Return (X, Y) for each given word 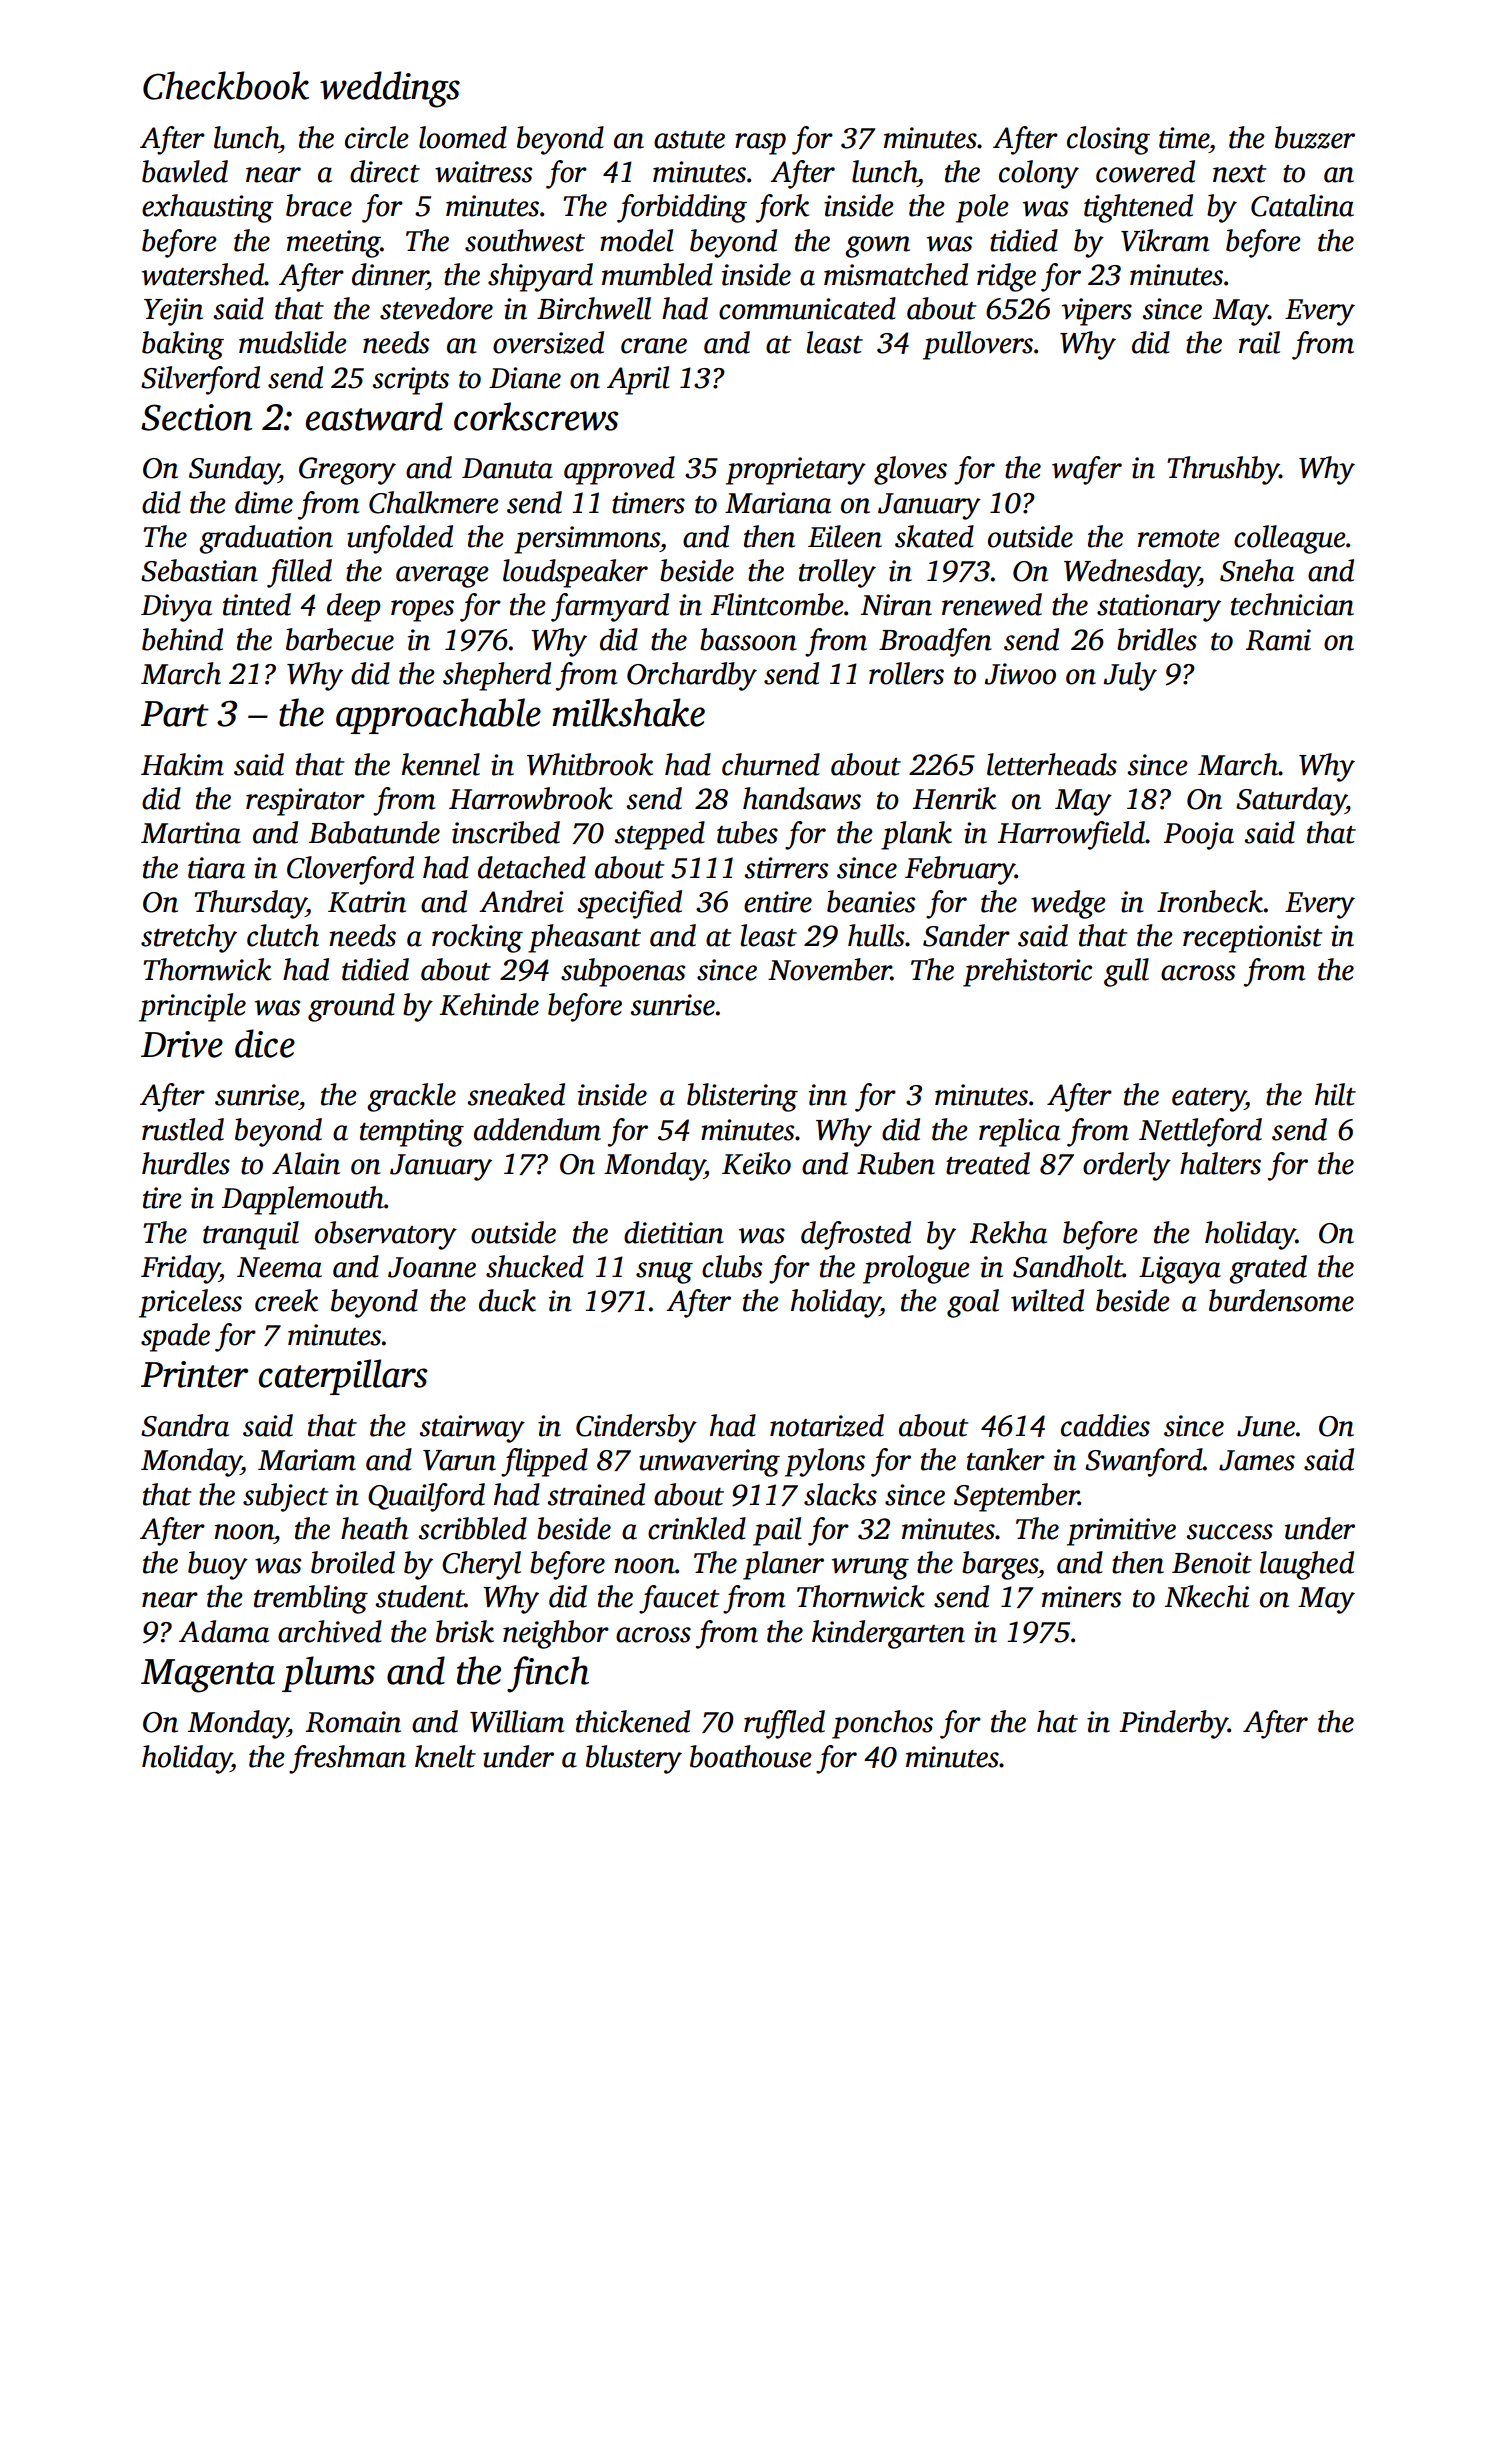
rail (1259, 342)
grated (1268, 1269)
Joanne (432, 1267)
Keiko (756, 1163)
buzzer (1315, 137)
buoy (218, 1565)
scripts (410, 381)
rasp (760, 144)
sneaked (516, 1094)
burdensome (1281, 1300)
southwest (525, 240)
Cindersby (636, 1428)
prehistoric (1027, 972)
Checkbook (226, 85)
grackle (411, 1097)
